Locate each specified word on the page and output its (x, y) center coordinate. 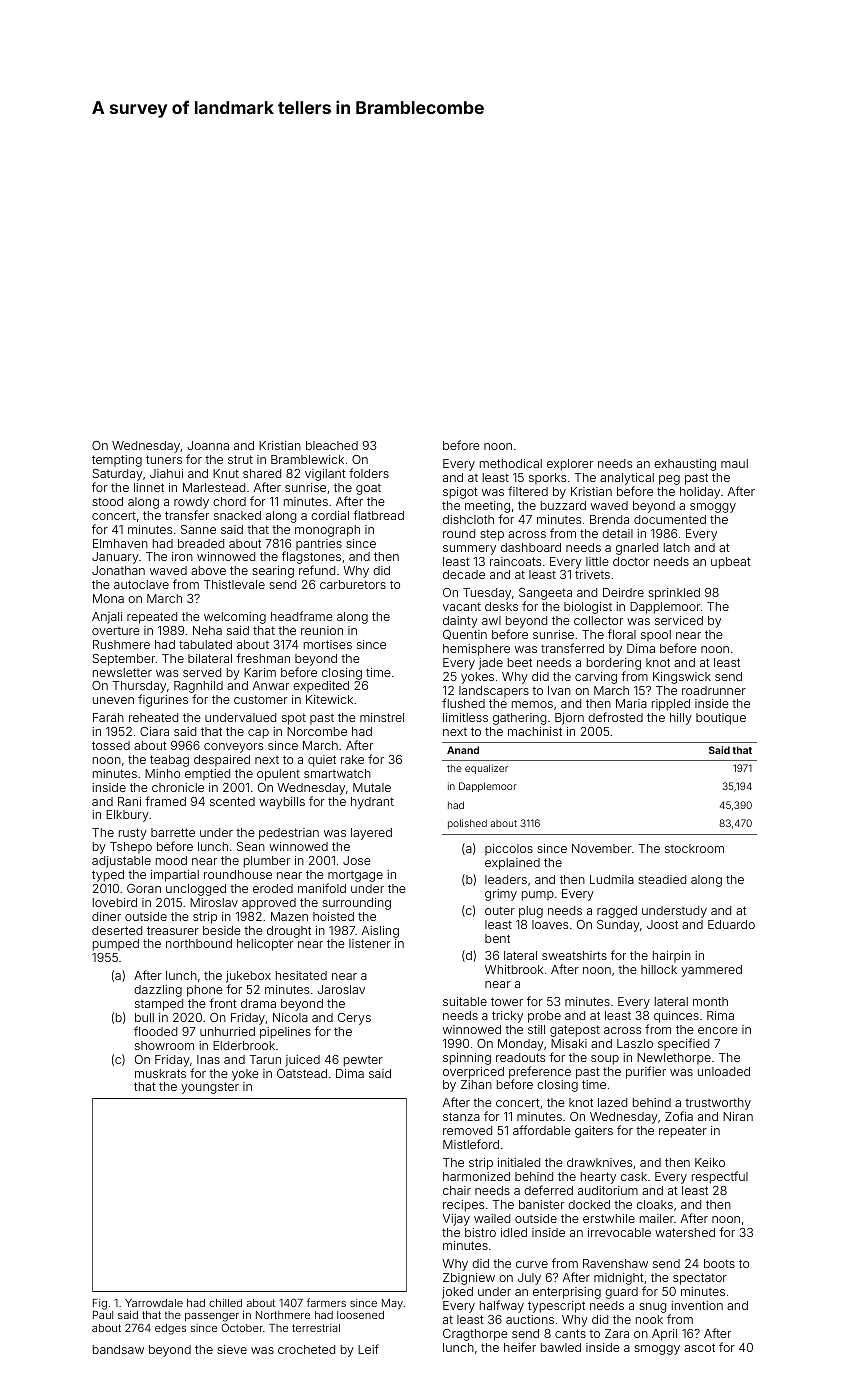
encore (718, 1030)
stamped (159, 1005)
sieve (232, 1349)
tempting (117, 461)
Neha (207, 630)
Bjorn (569, 719)
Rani (129, 801)
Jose (357, 860)
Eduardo (731, 924)
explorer (570, 465)
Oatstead (302, 1073)
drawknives (599, 1162)
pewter (363, 1061)
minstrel (382, 717)
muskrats (160, 1073)
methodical (511, 463)
